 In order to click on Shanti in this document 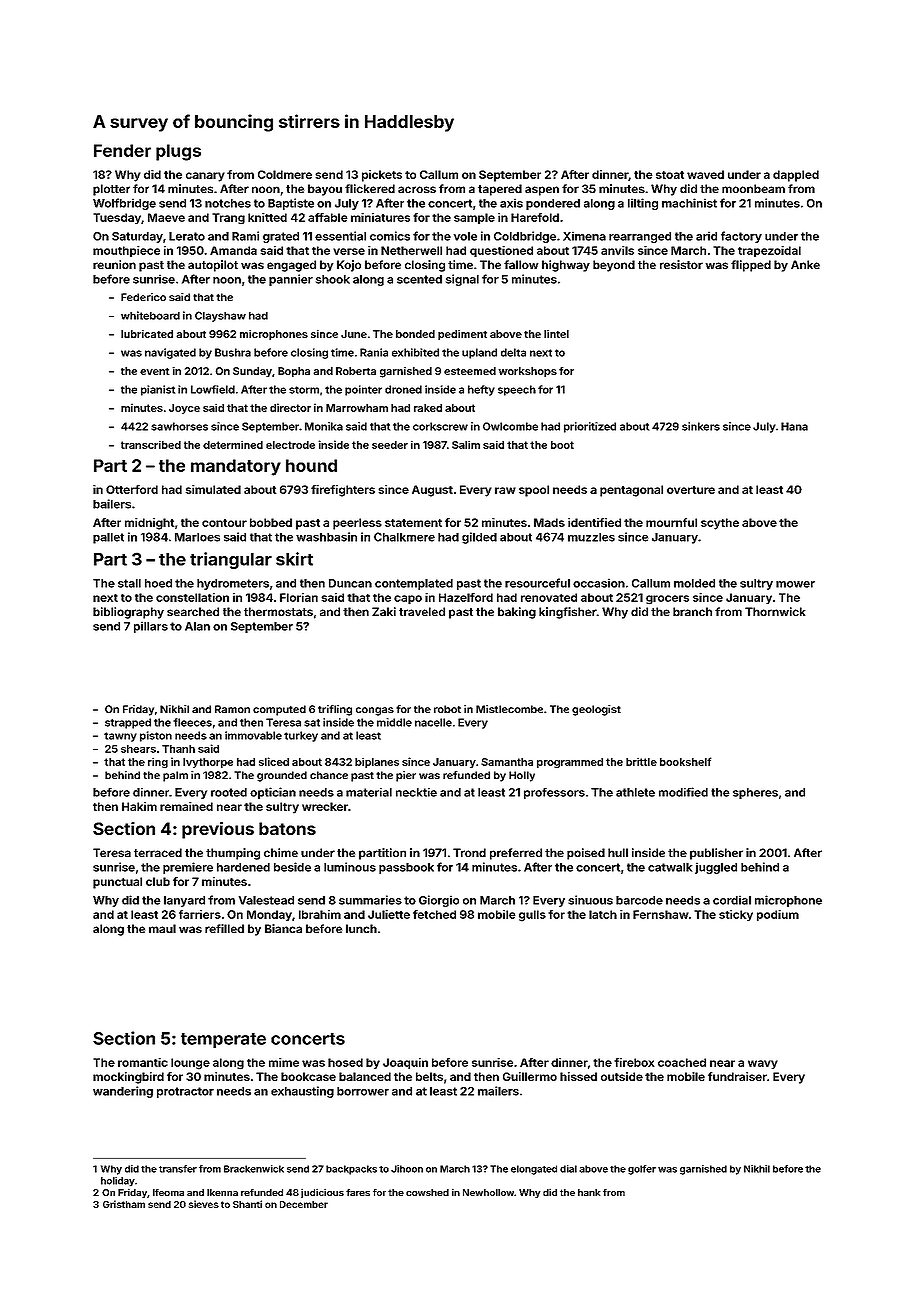, I will do `click(247, 1204)`.
